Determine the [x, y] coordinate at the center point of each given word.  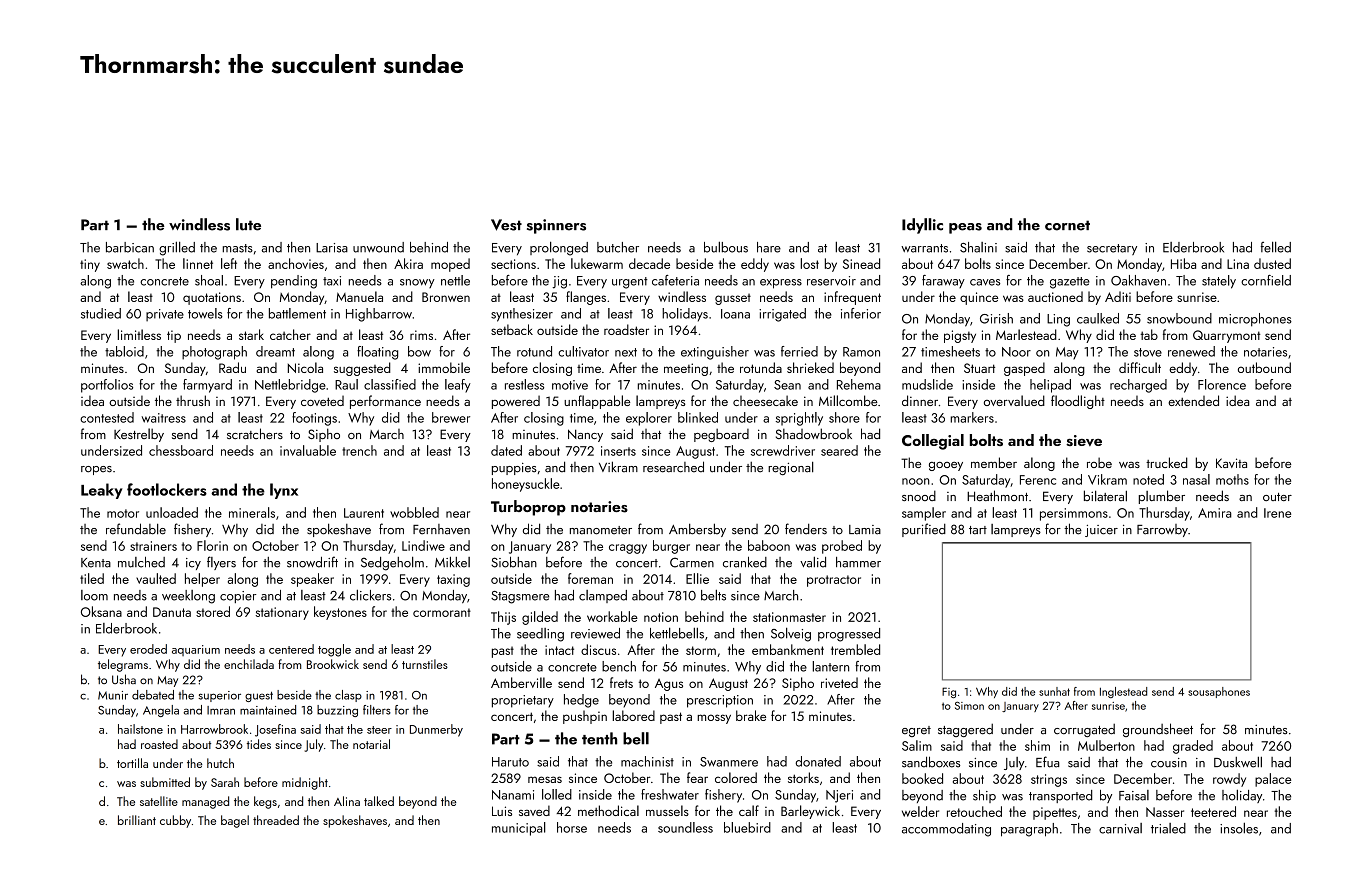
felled [1276, 247]
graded [1193, 747]
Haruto [510, 762]
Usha [124, 679]
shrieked [810, 367]
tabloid [124, 351]
